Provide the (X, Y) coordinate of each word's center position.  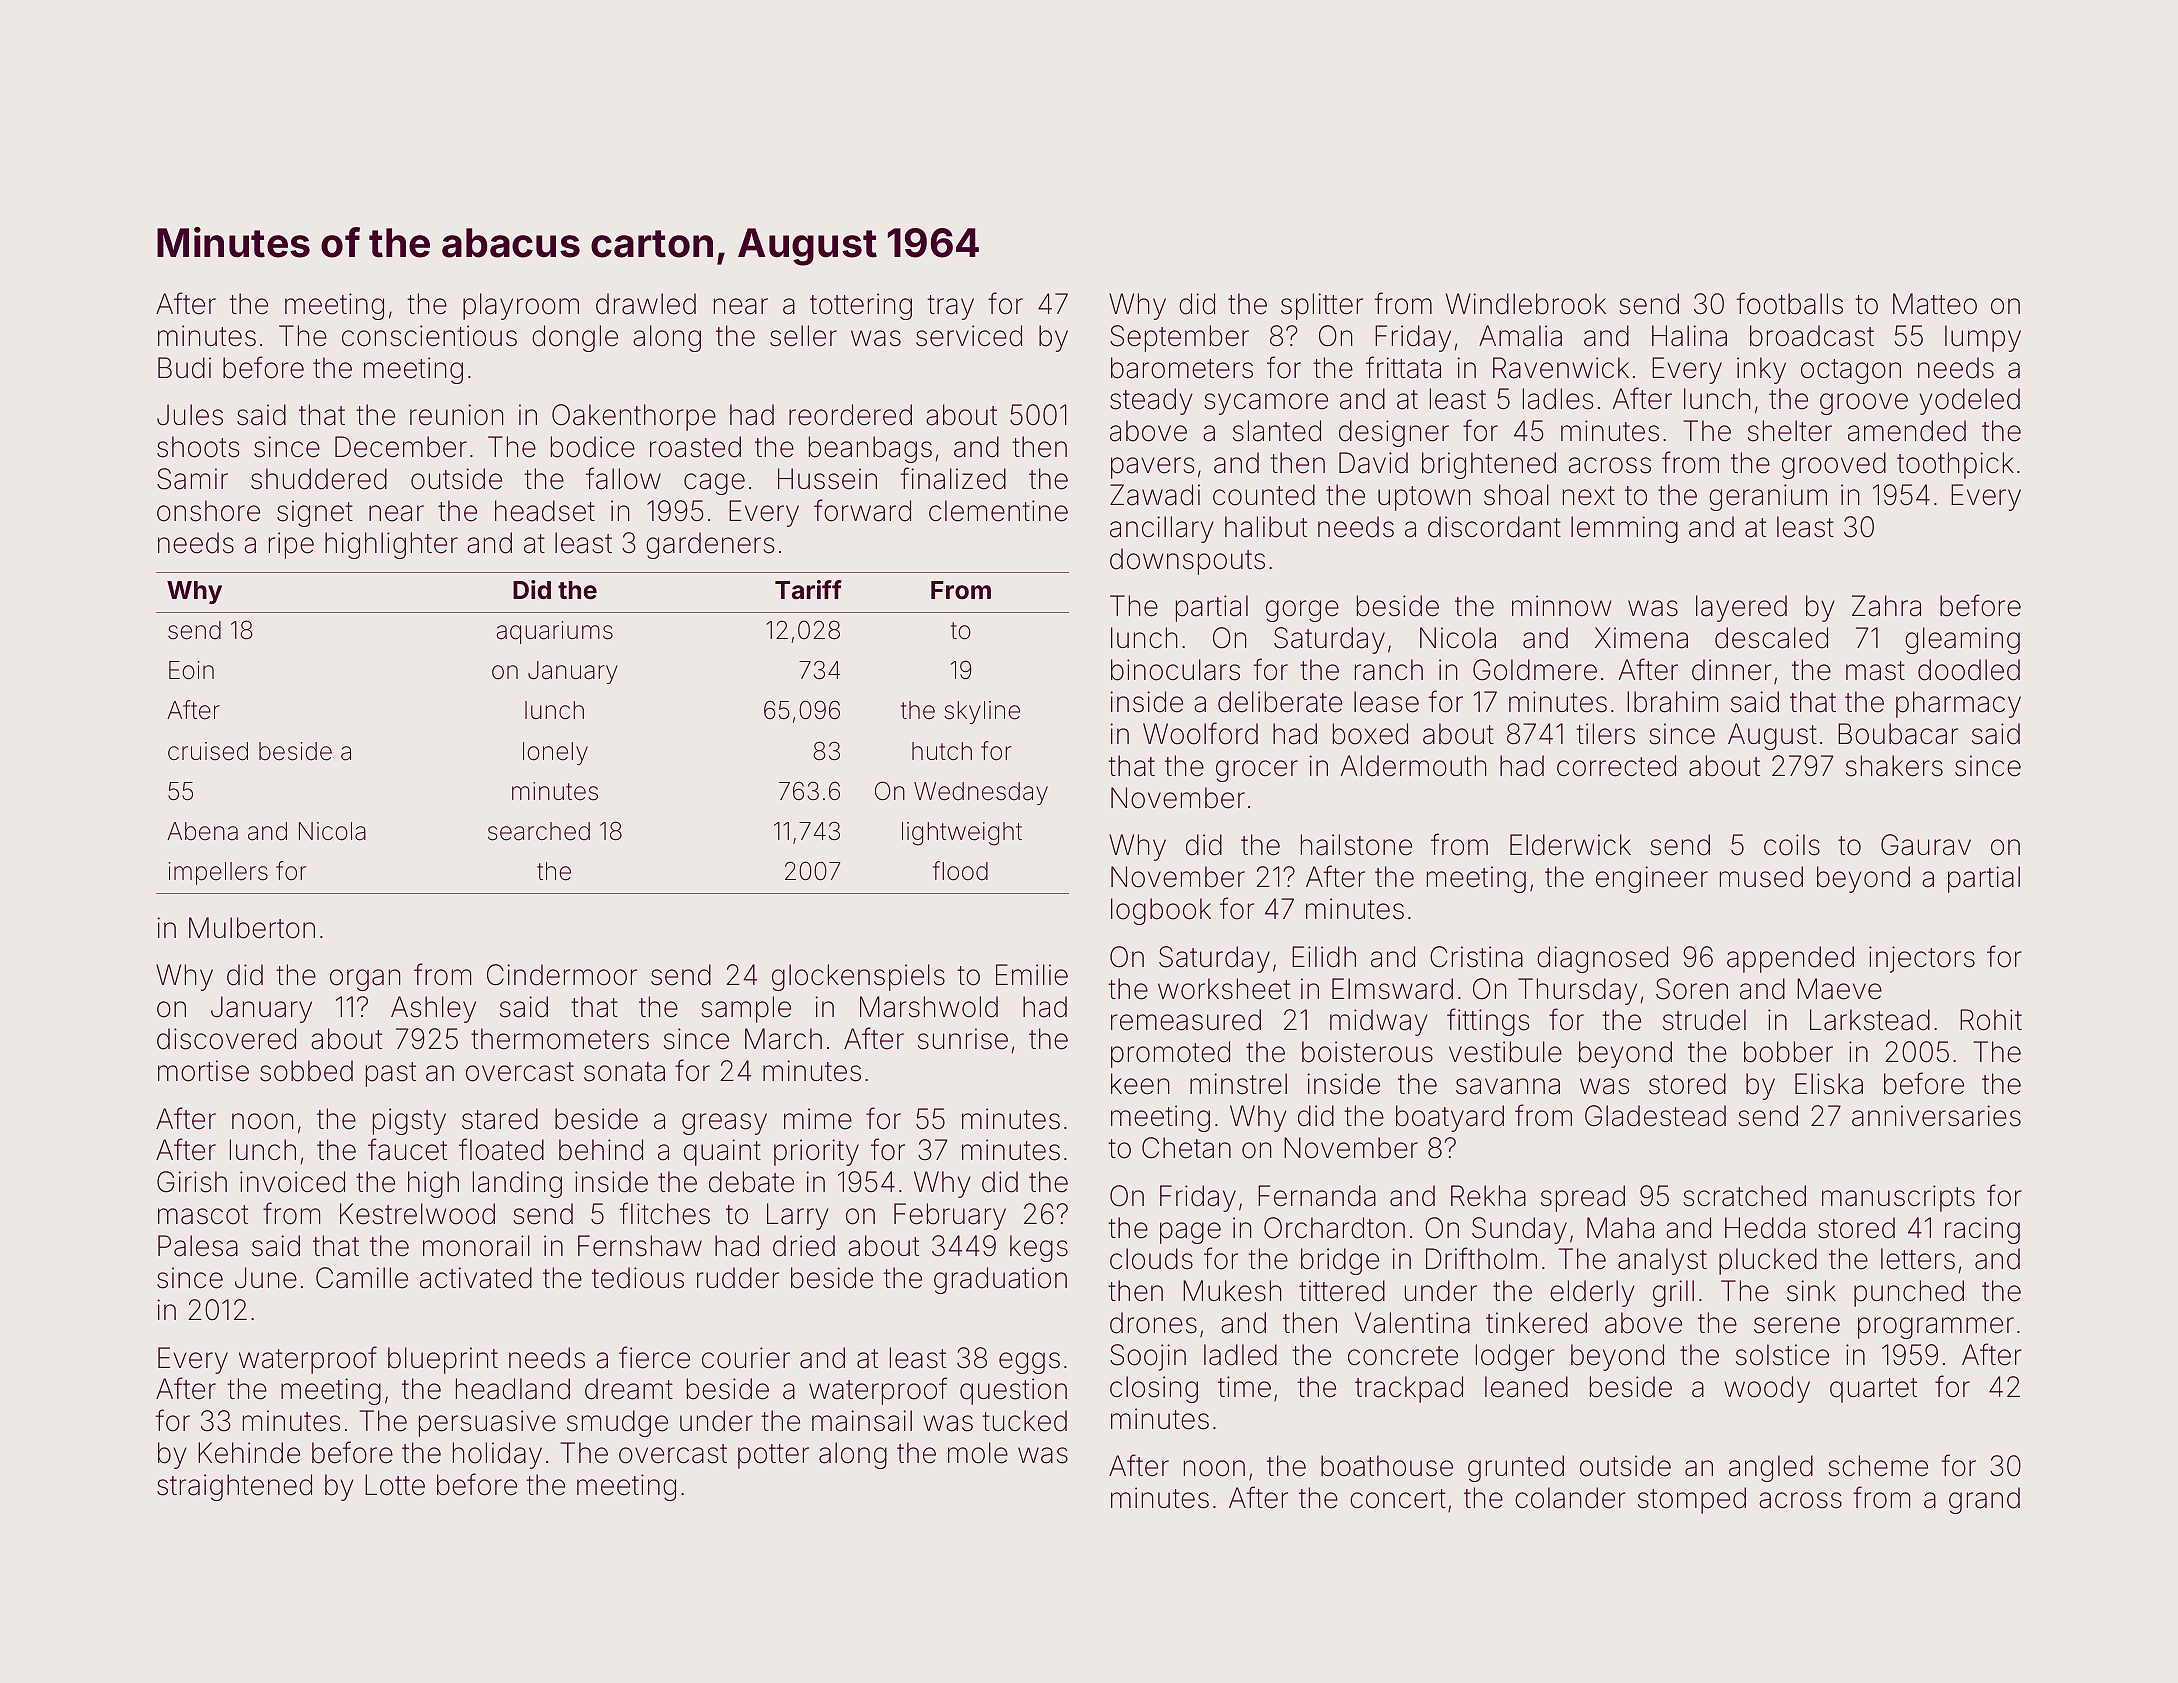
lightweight (962, 834)
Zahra (1886, 606)
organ (365, 980)
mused (1761, 877)
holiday (497, 1455)
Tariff (808, 590)
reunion (456, 415)
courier (746, 1358)
